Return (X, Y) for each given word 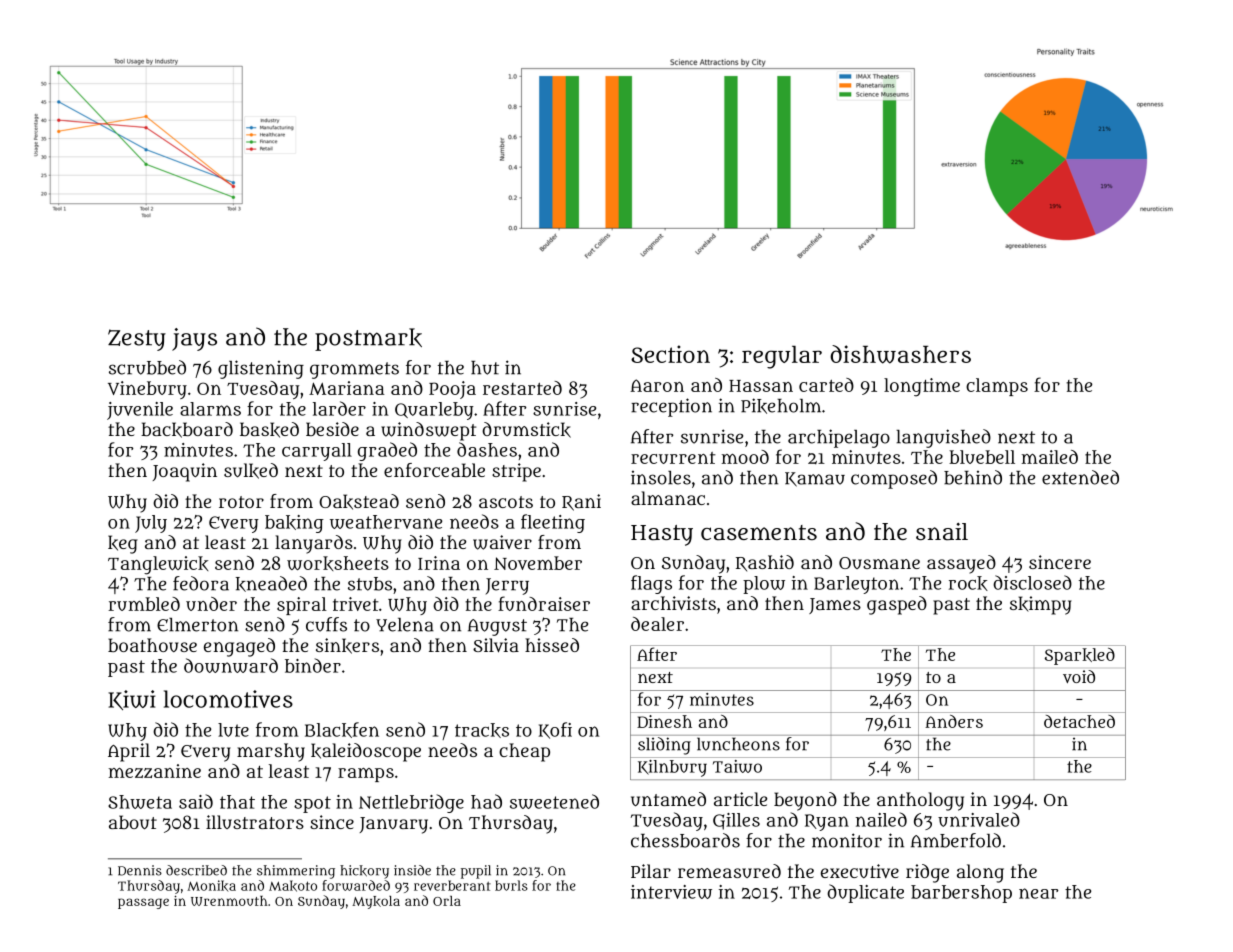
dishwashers (900, 354)
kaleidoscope (366, 752)
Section (670, 354)
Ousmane (879, 563)
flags (651, 584)
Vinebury (147, 390)
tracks (482, 730)
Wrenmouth (229, 901)
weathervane (386, 522)
